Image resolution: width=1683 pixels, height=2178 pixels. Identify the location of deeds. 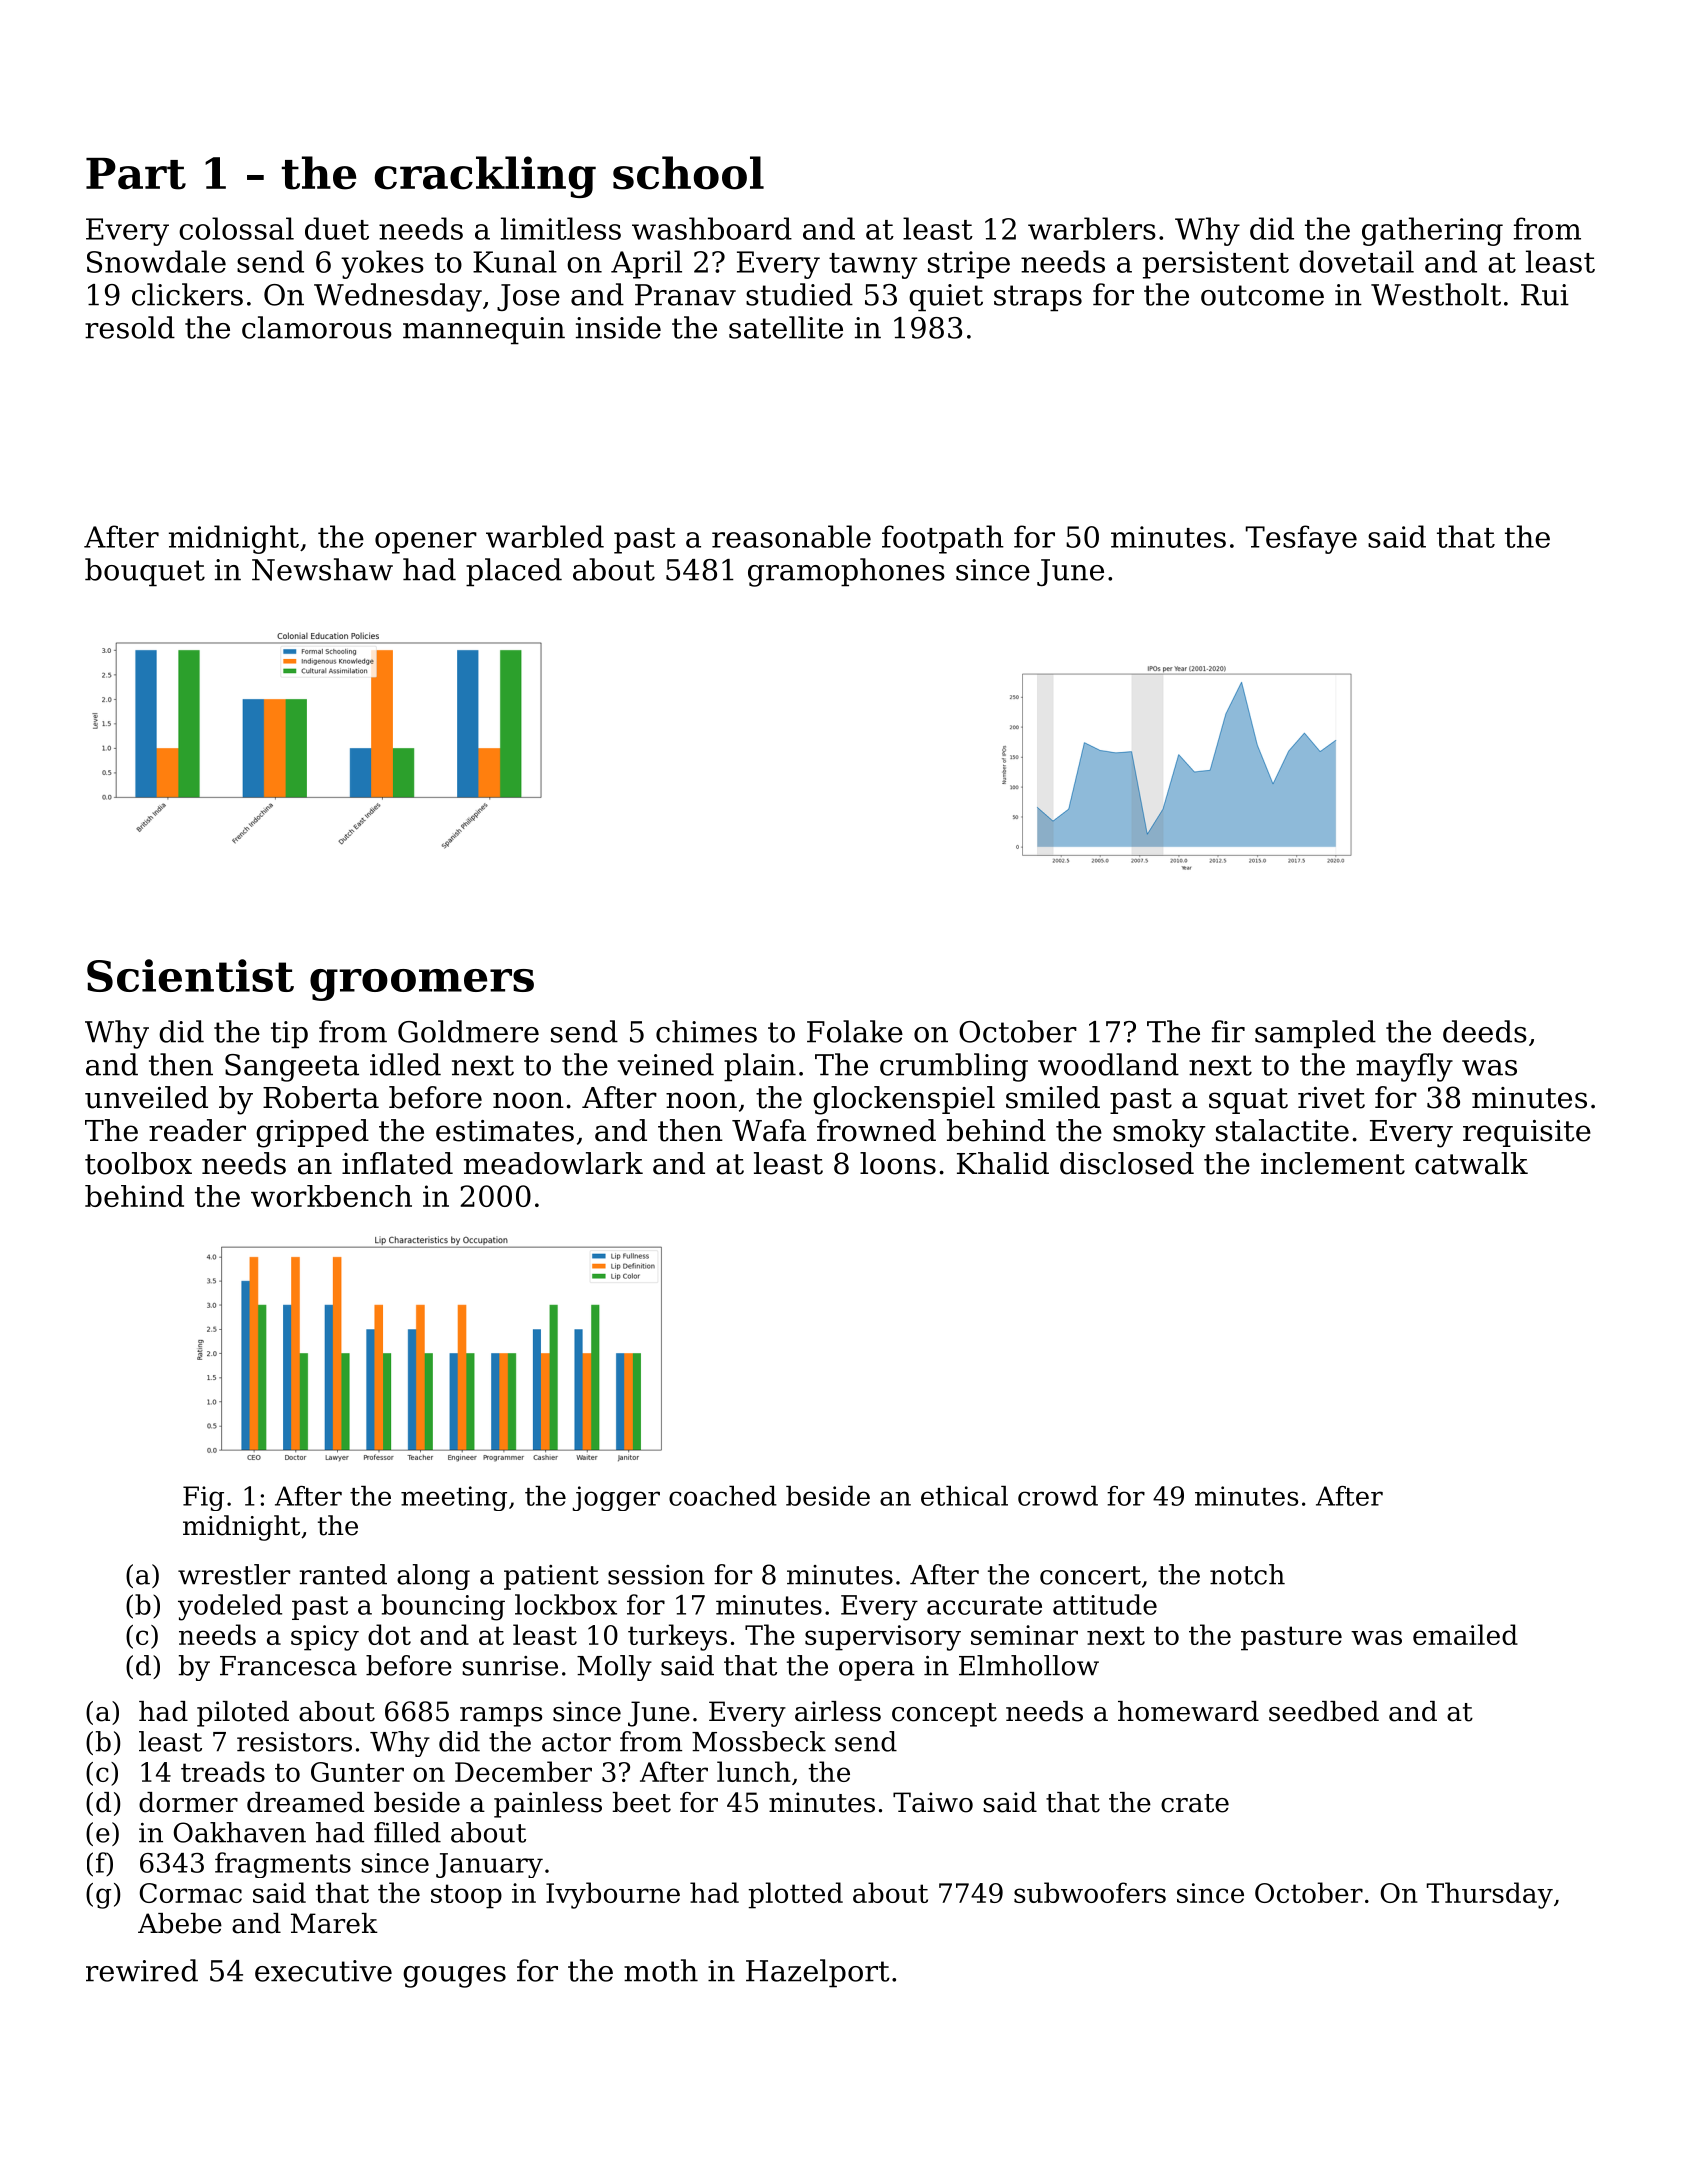
(1485, 1031).
